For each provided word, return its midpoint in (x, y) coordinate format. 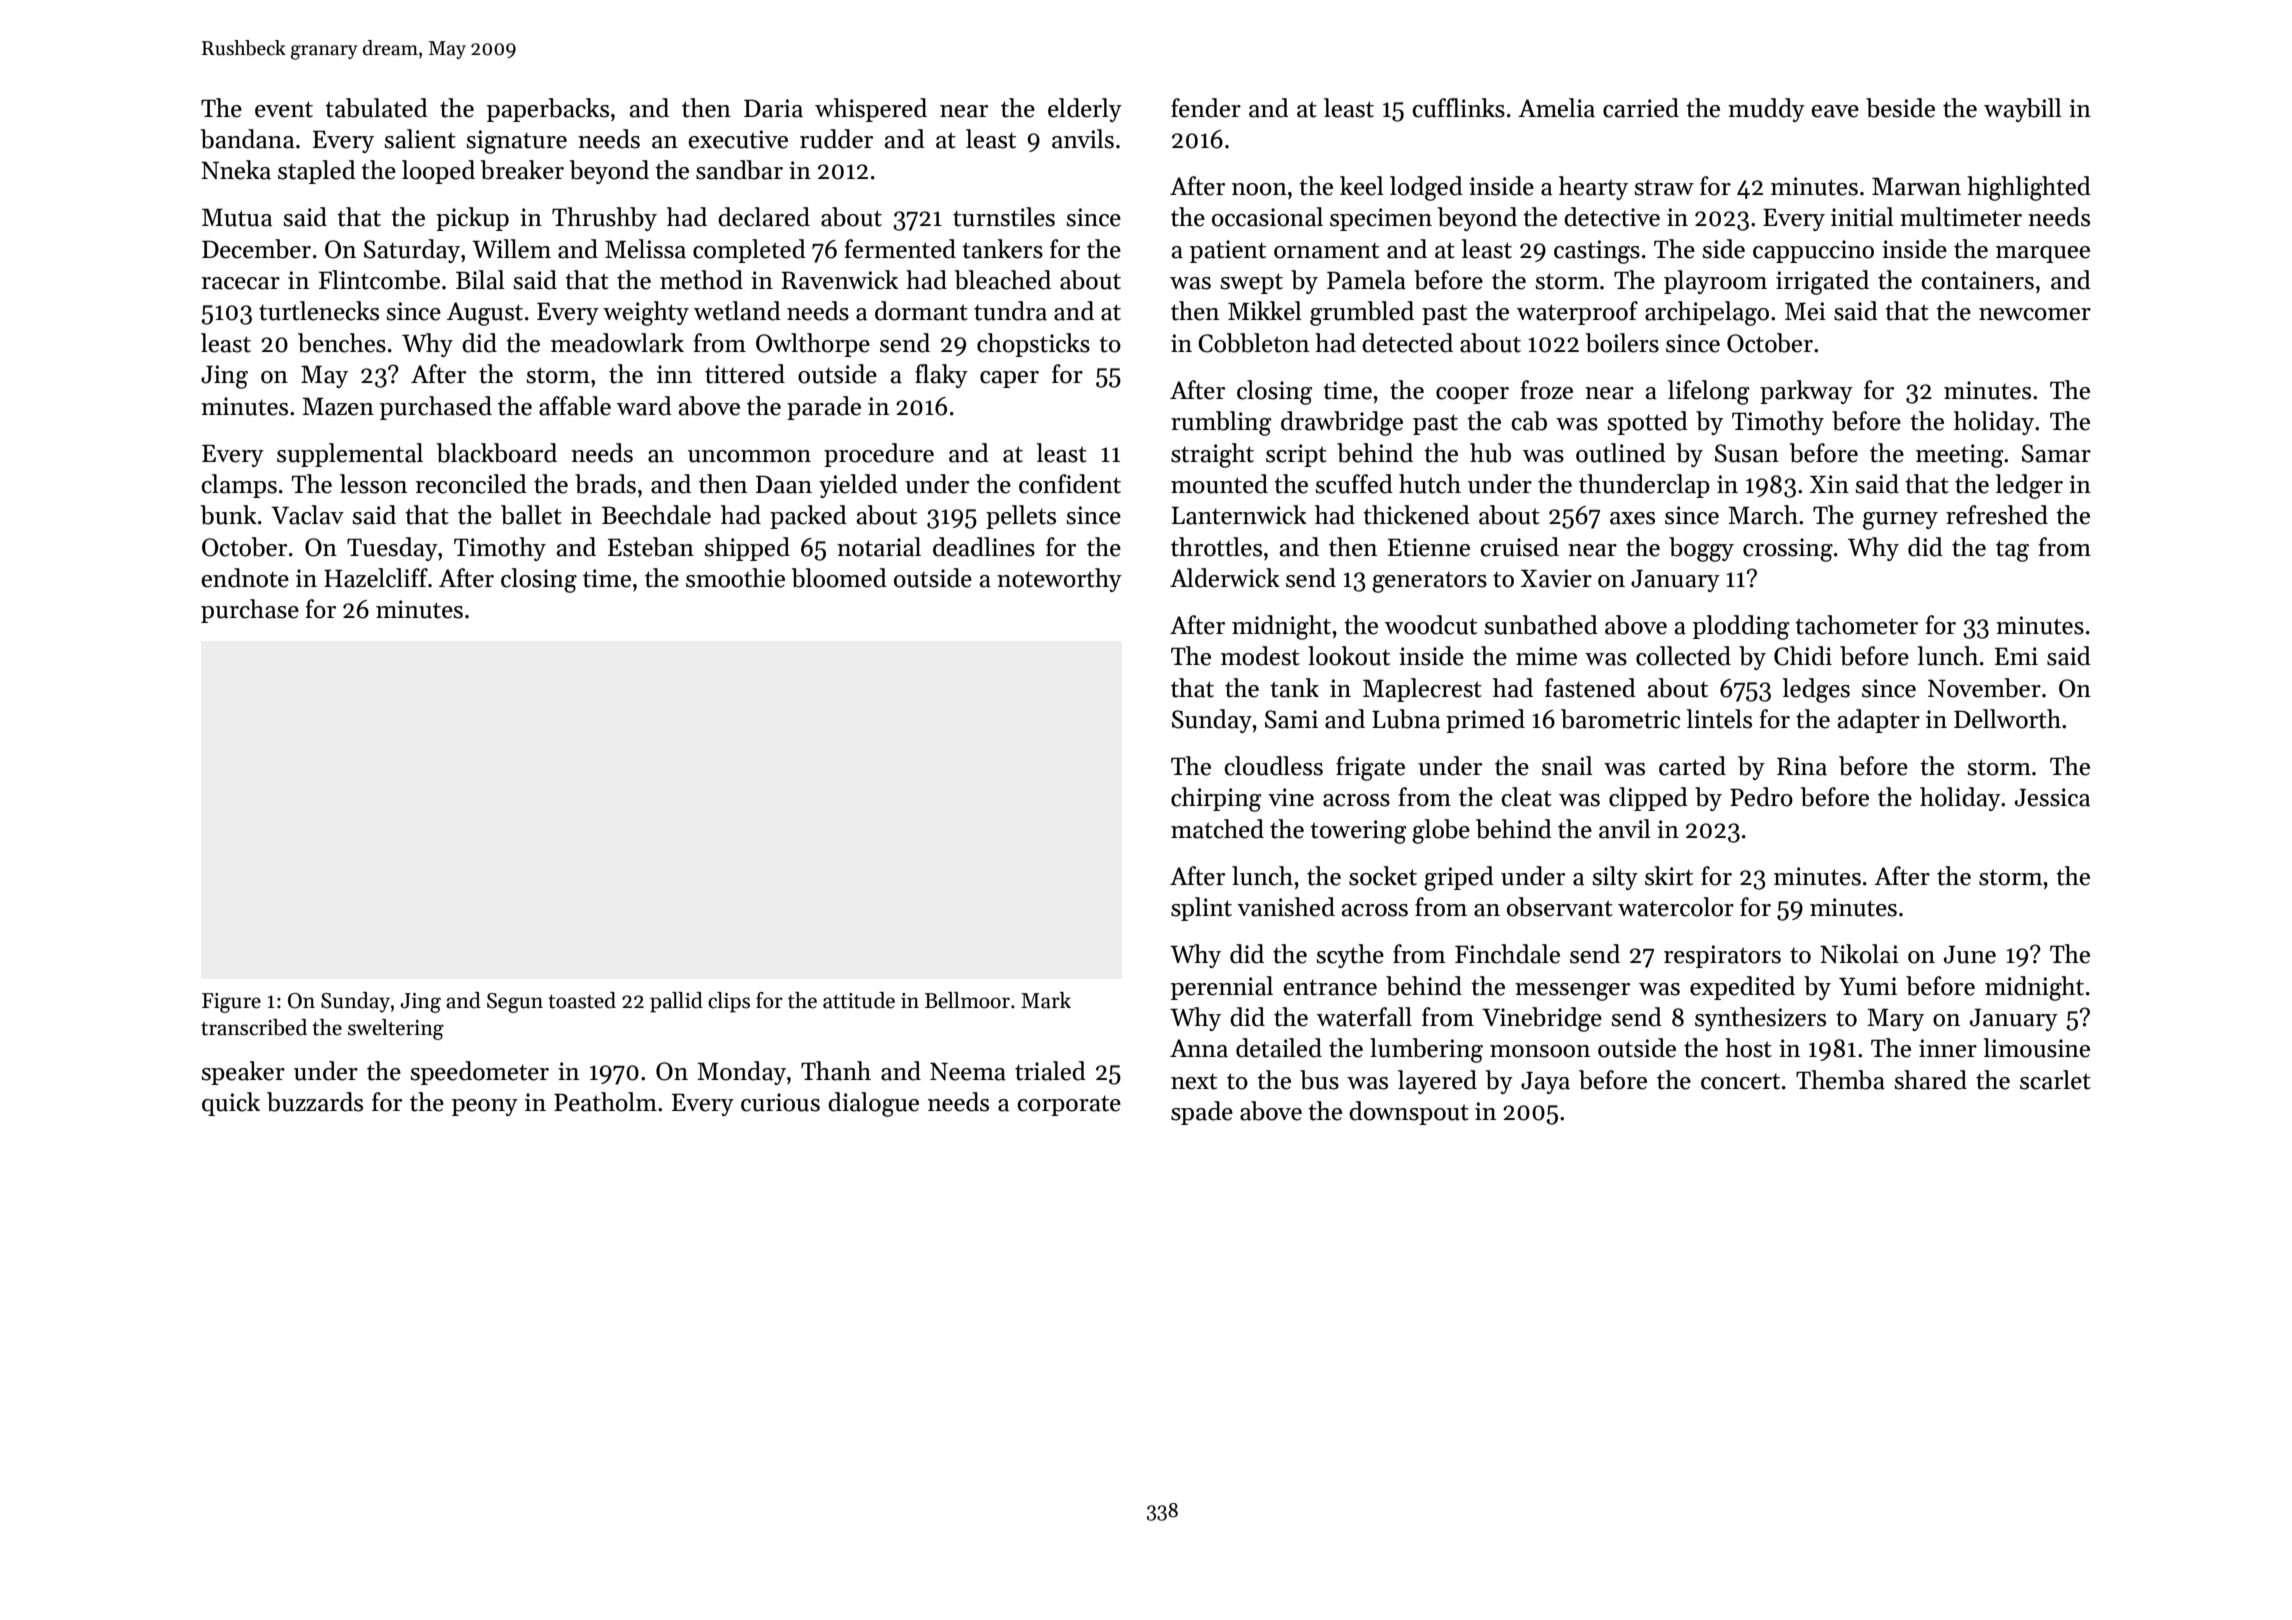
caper (1009, 379)
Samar (2056, 453)
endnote (245, 578)
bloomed (839, 578)
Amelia (1556, 108)
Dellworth (2007, 719)
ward (644, 406)
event (284, 109)
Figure (231, 1003)
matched (1217, 829)
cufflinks (1458, 108)
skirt (1669, 876)
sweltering (396, 1029)
